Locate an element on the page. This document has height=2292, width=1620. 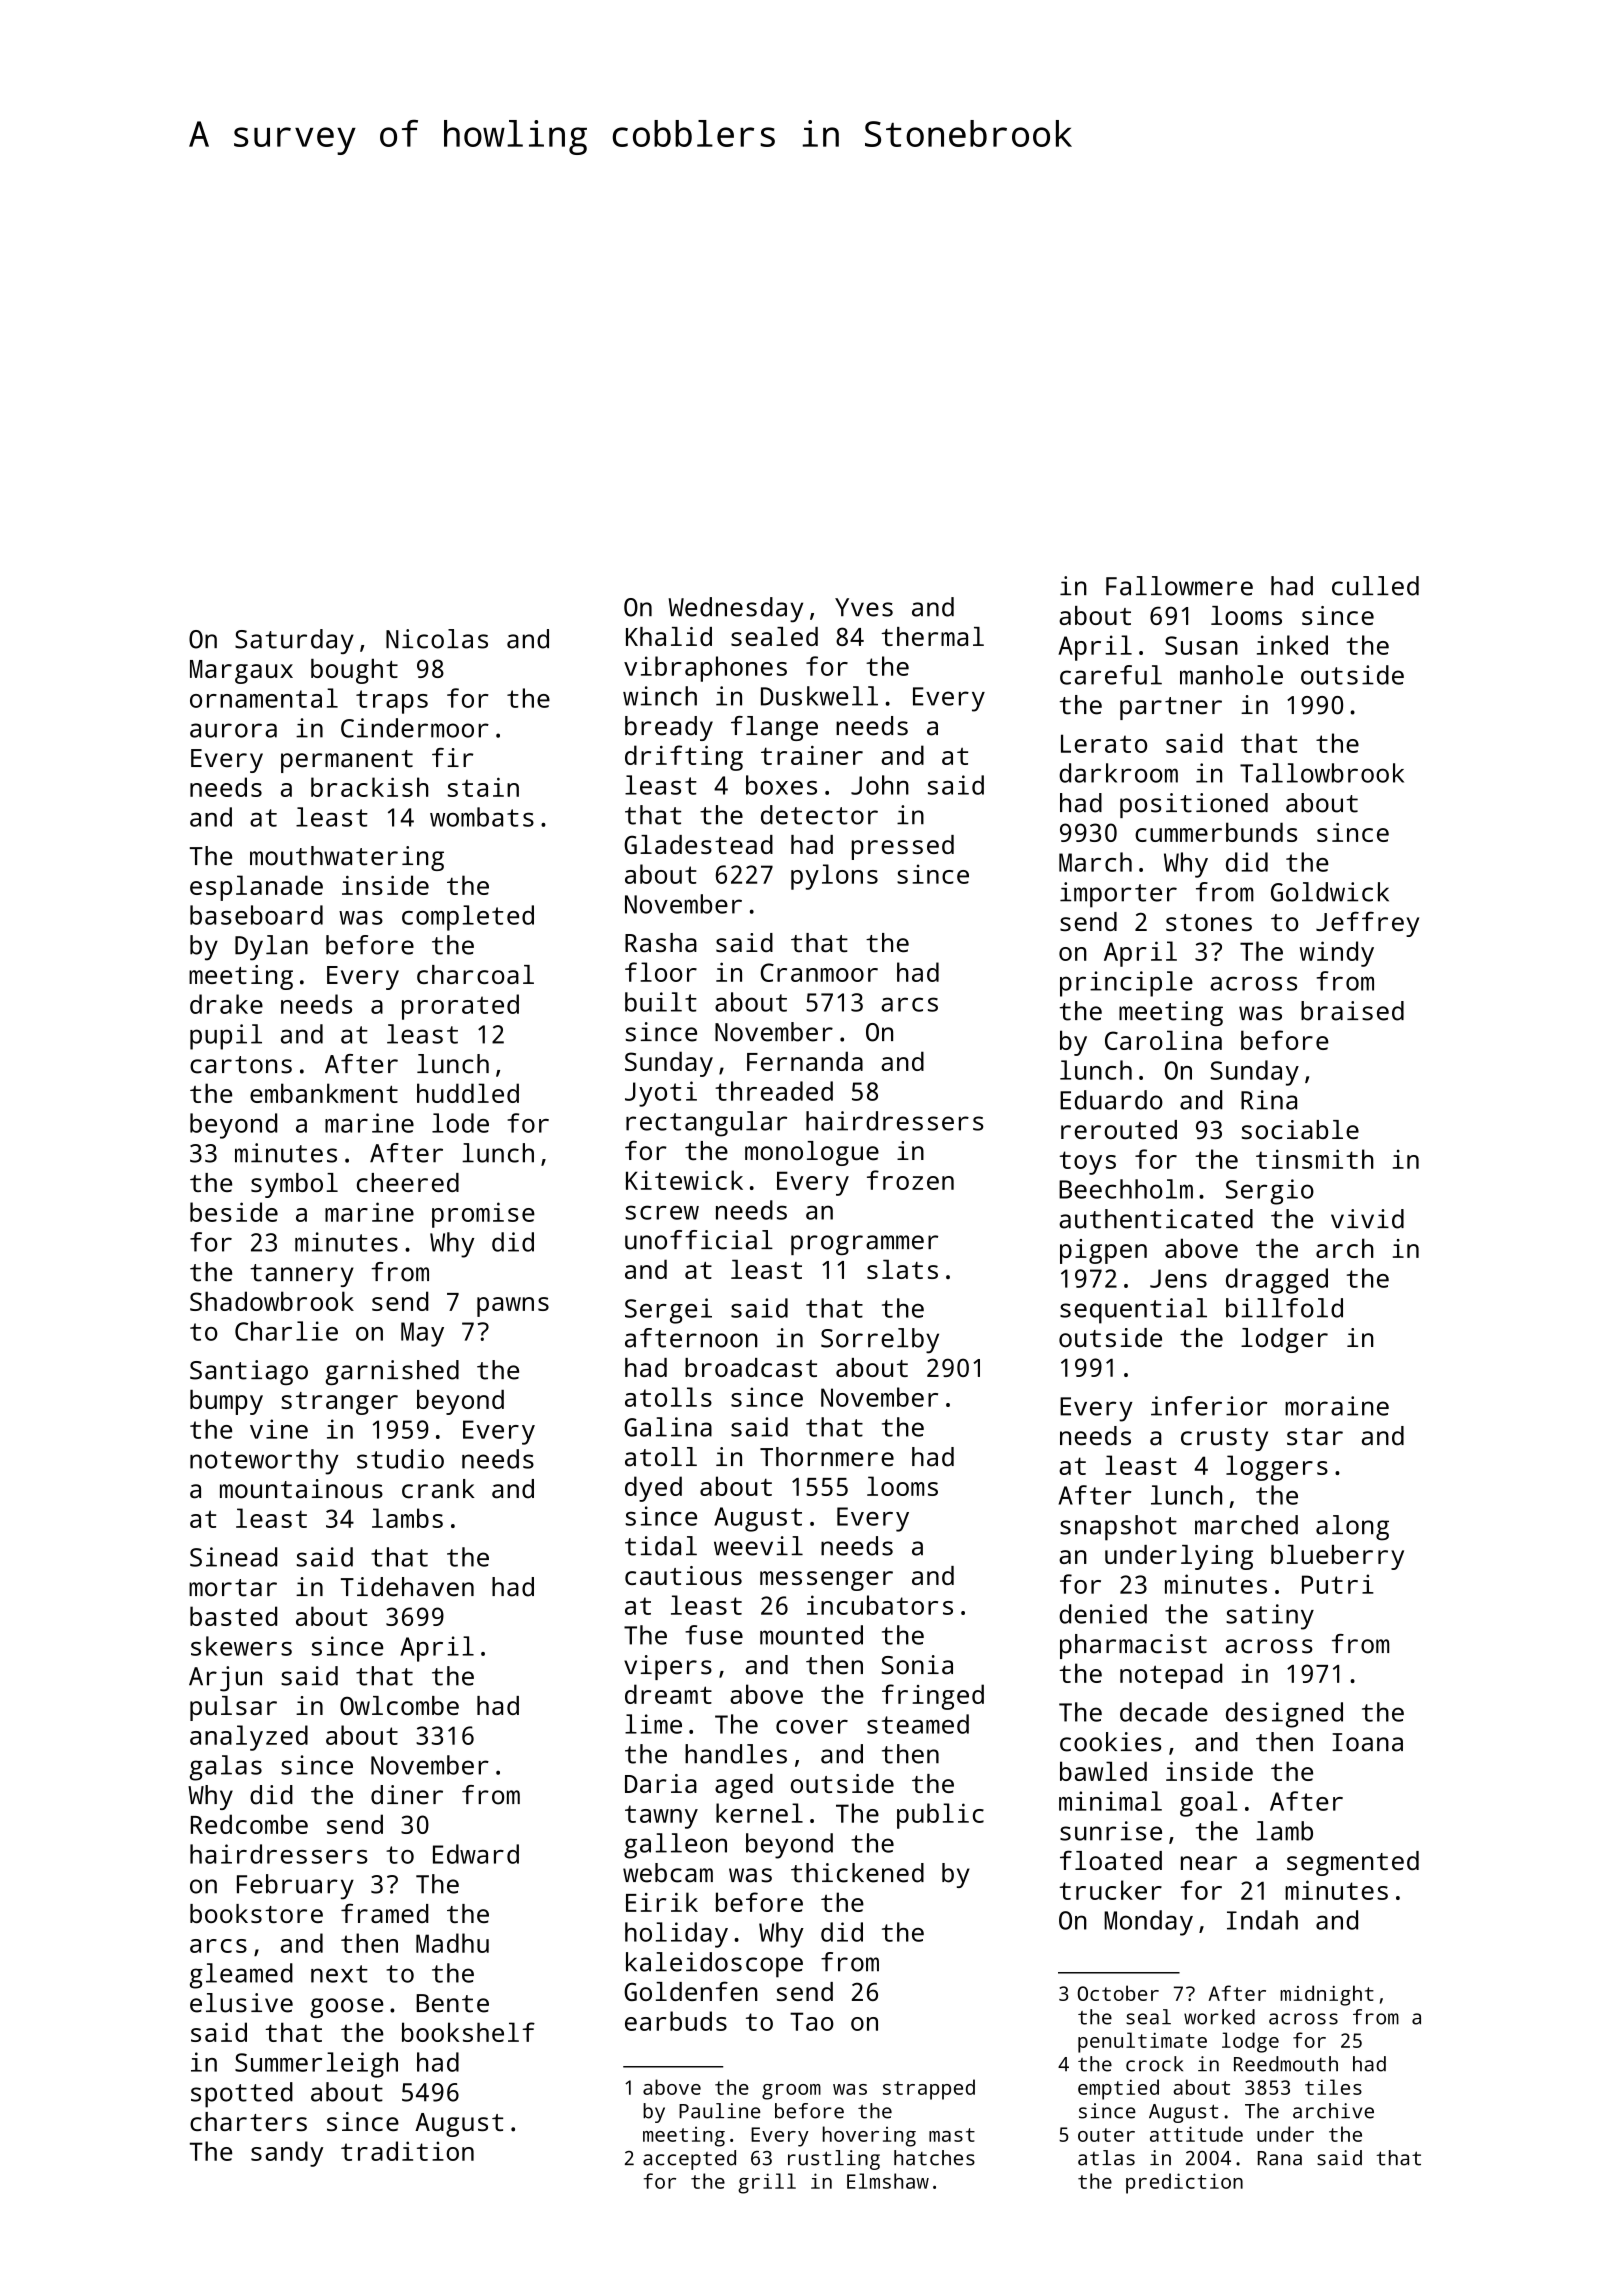
Fallowmere is located at coordinates (1179, 586).
